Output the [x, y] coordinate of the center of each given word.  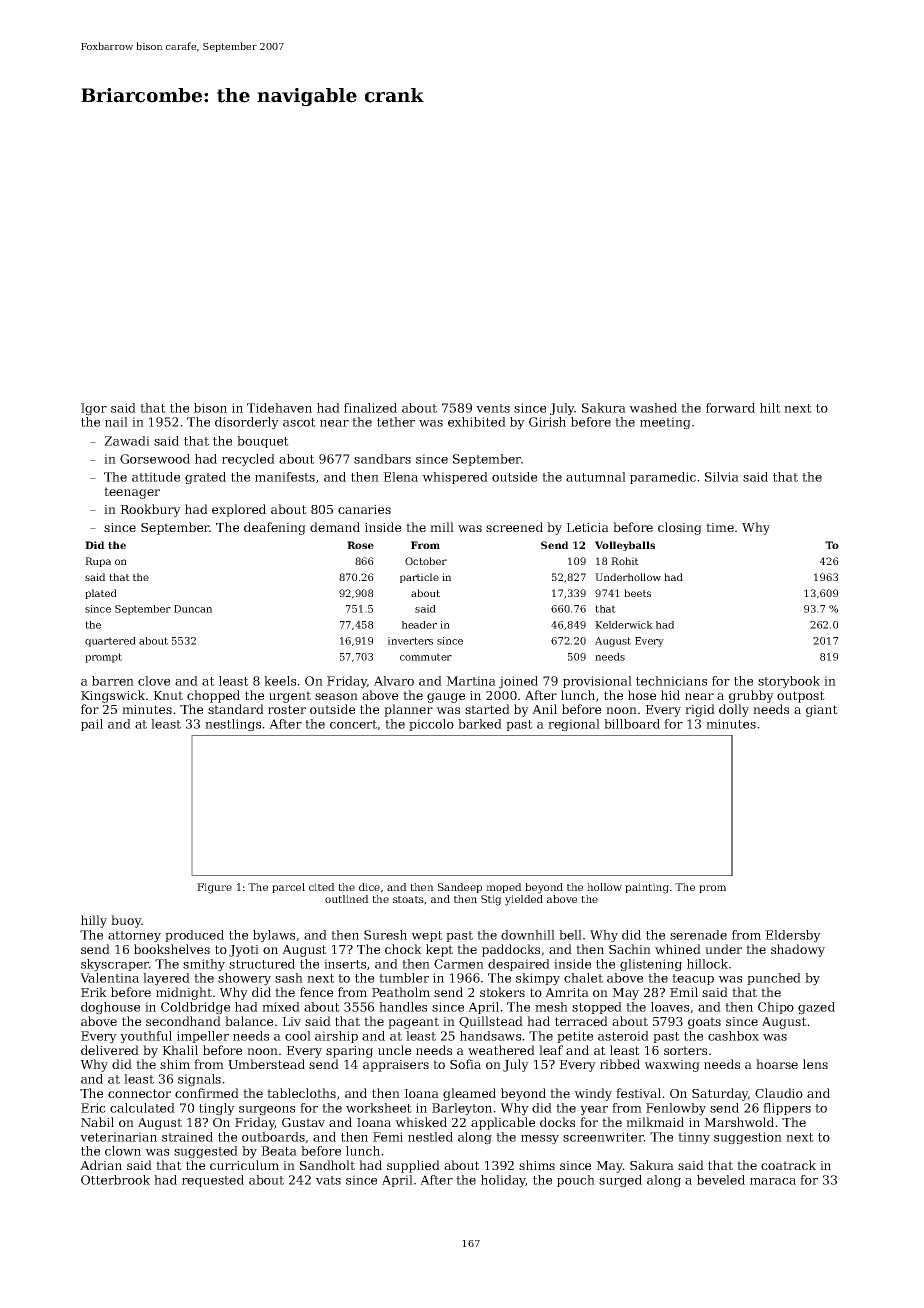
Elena [400, 477]
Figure [214, 888]
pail [92, 725]
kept [439, 950]
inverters [410, 641]
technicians [671, 681]
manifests [285, 477]
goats [704, 1023]
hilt [770, 408]
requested [213, 1181]
